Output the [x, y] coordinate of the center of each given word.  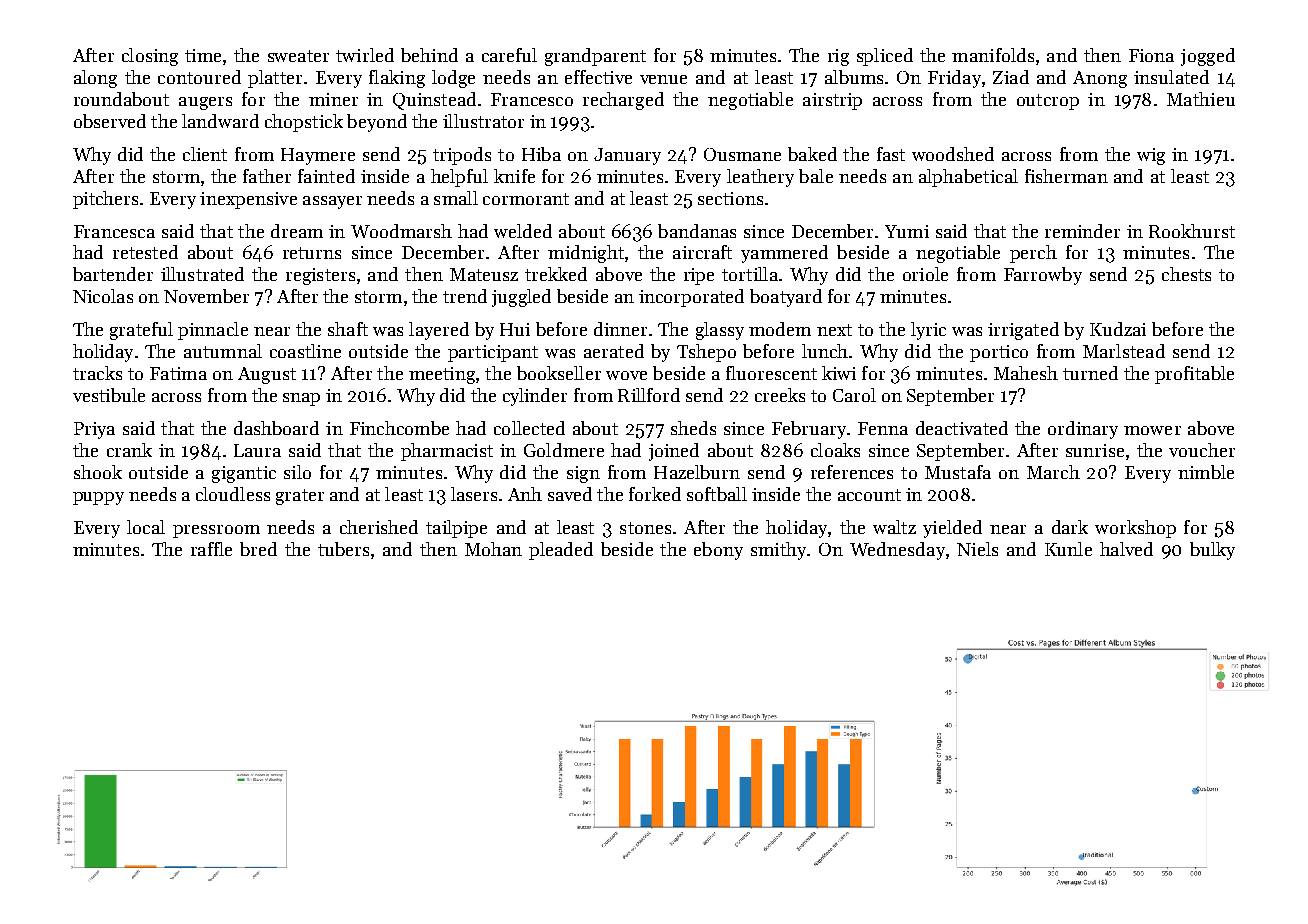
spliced [885, 57]
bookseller [559, 373]
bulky [1212, 551]
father [267, 176]
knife [514, 176]
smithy [778, 551]
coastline [305, 351]
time [203, 55]
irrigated [1023, 331]
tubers [343, 549]
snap [301, 399]
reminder [1082, 231]
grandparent [595, 57]
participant [493, 353]
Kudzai [1118, 329]
